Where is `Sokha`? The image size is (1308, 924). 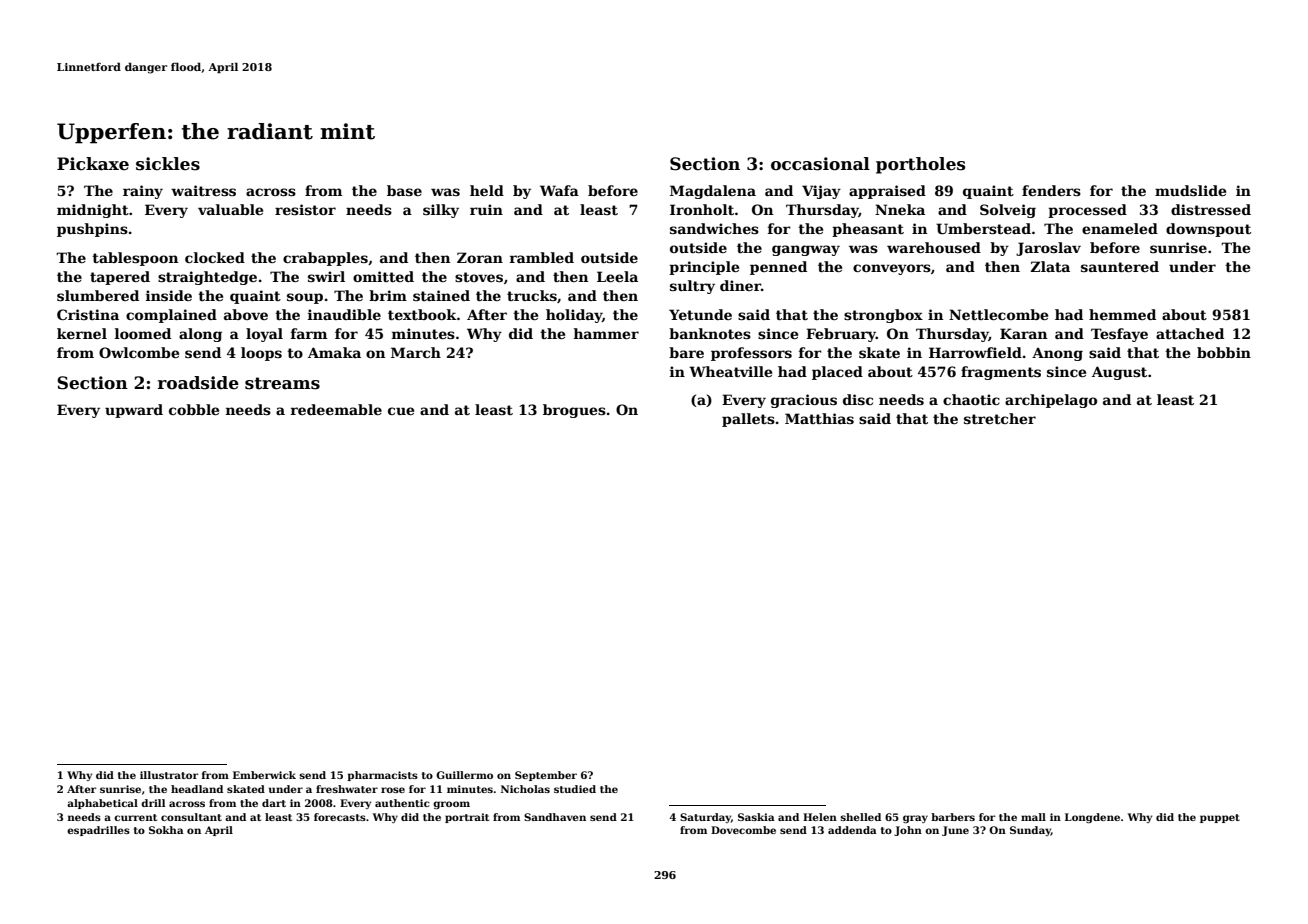
Sokha is located at coordinates (166, 830).
